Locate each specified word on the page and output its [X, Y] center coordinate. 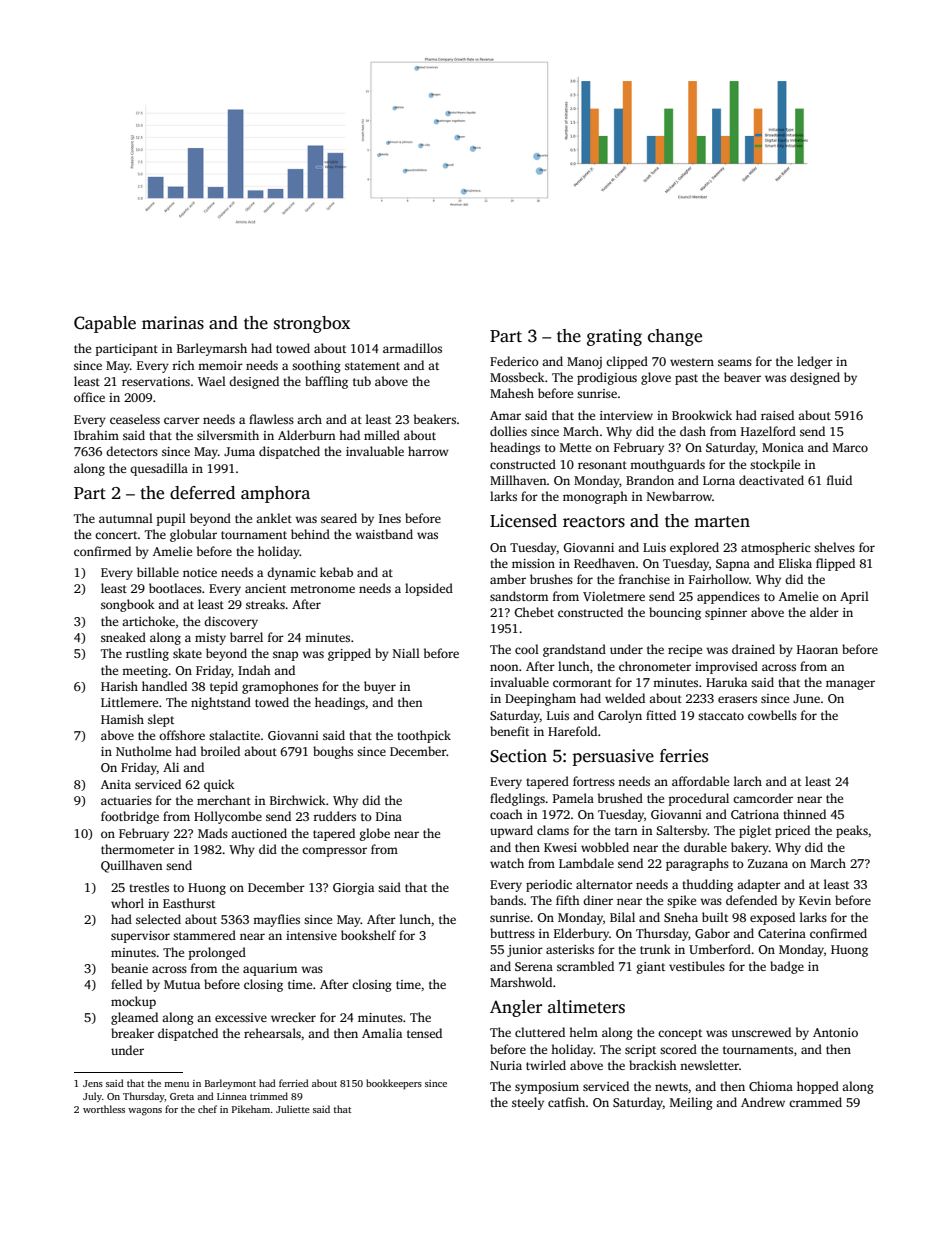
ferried [294, 1083]
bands [506, 900]
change [675, 337]
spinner [726, 614]
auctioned [259, 833]
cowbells [772, 715]
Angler [516, 1008]
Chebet [534, 612]
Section [518, 756]
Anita [116, 784]
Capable [105, 324]
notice [200, 572]
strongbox [312, 324]
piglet [755, 831]
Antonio [835, 1032]
